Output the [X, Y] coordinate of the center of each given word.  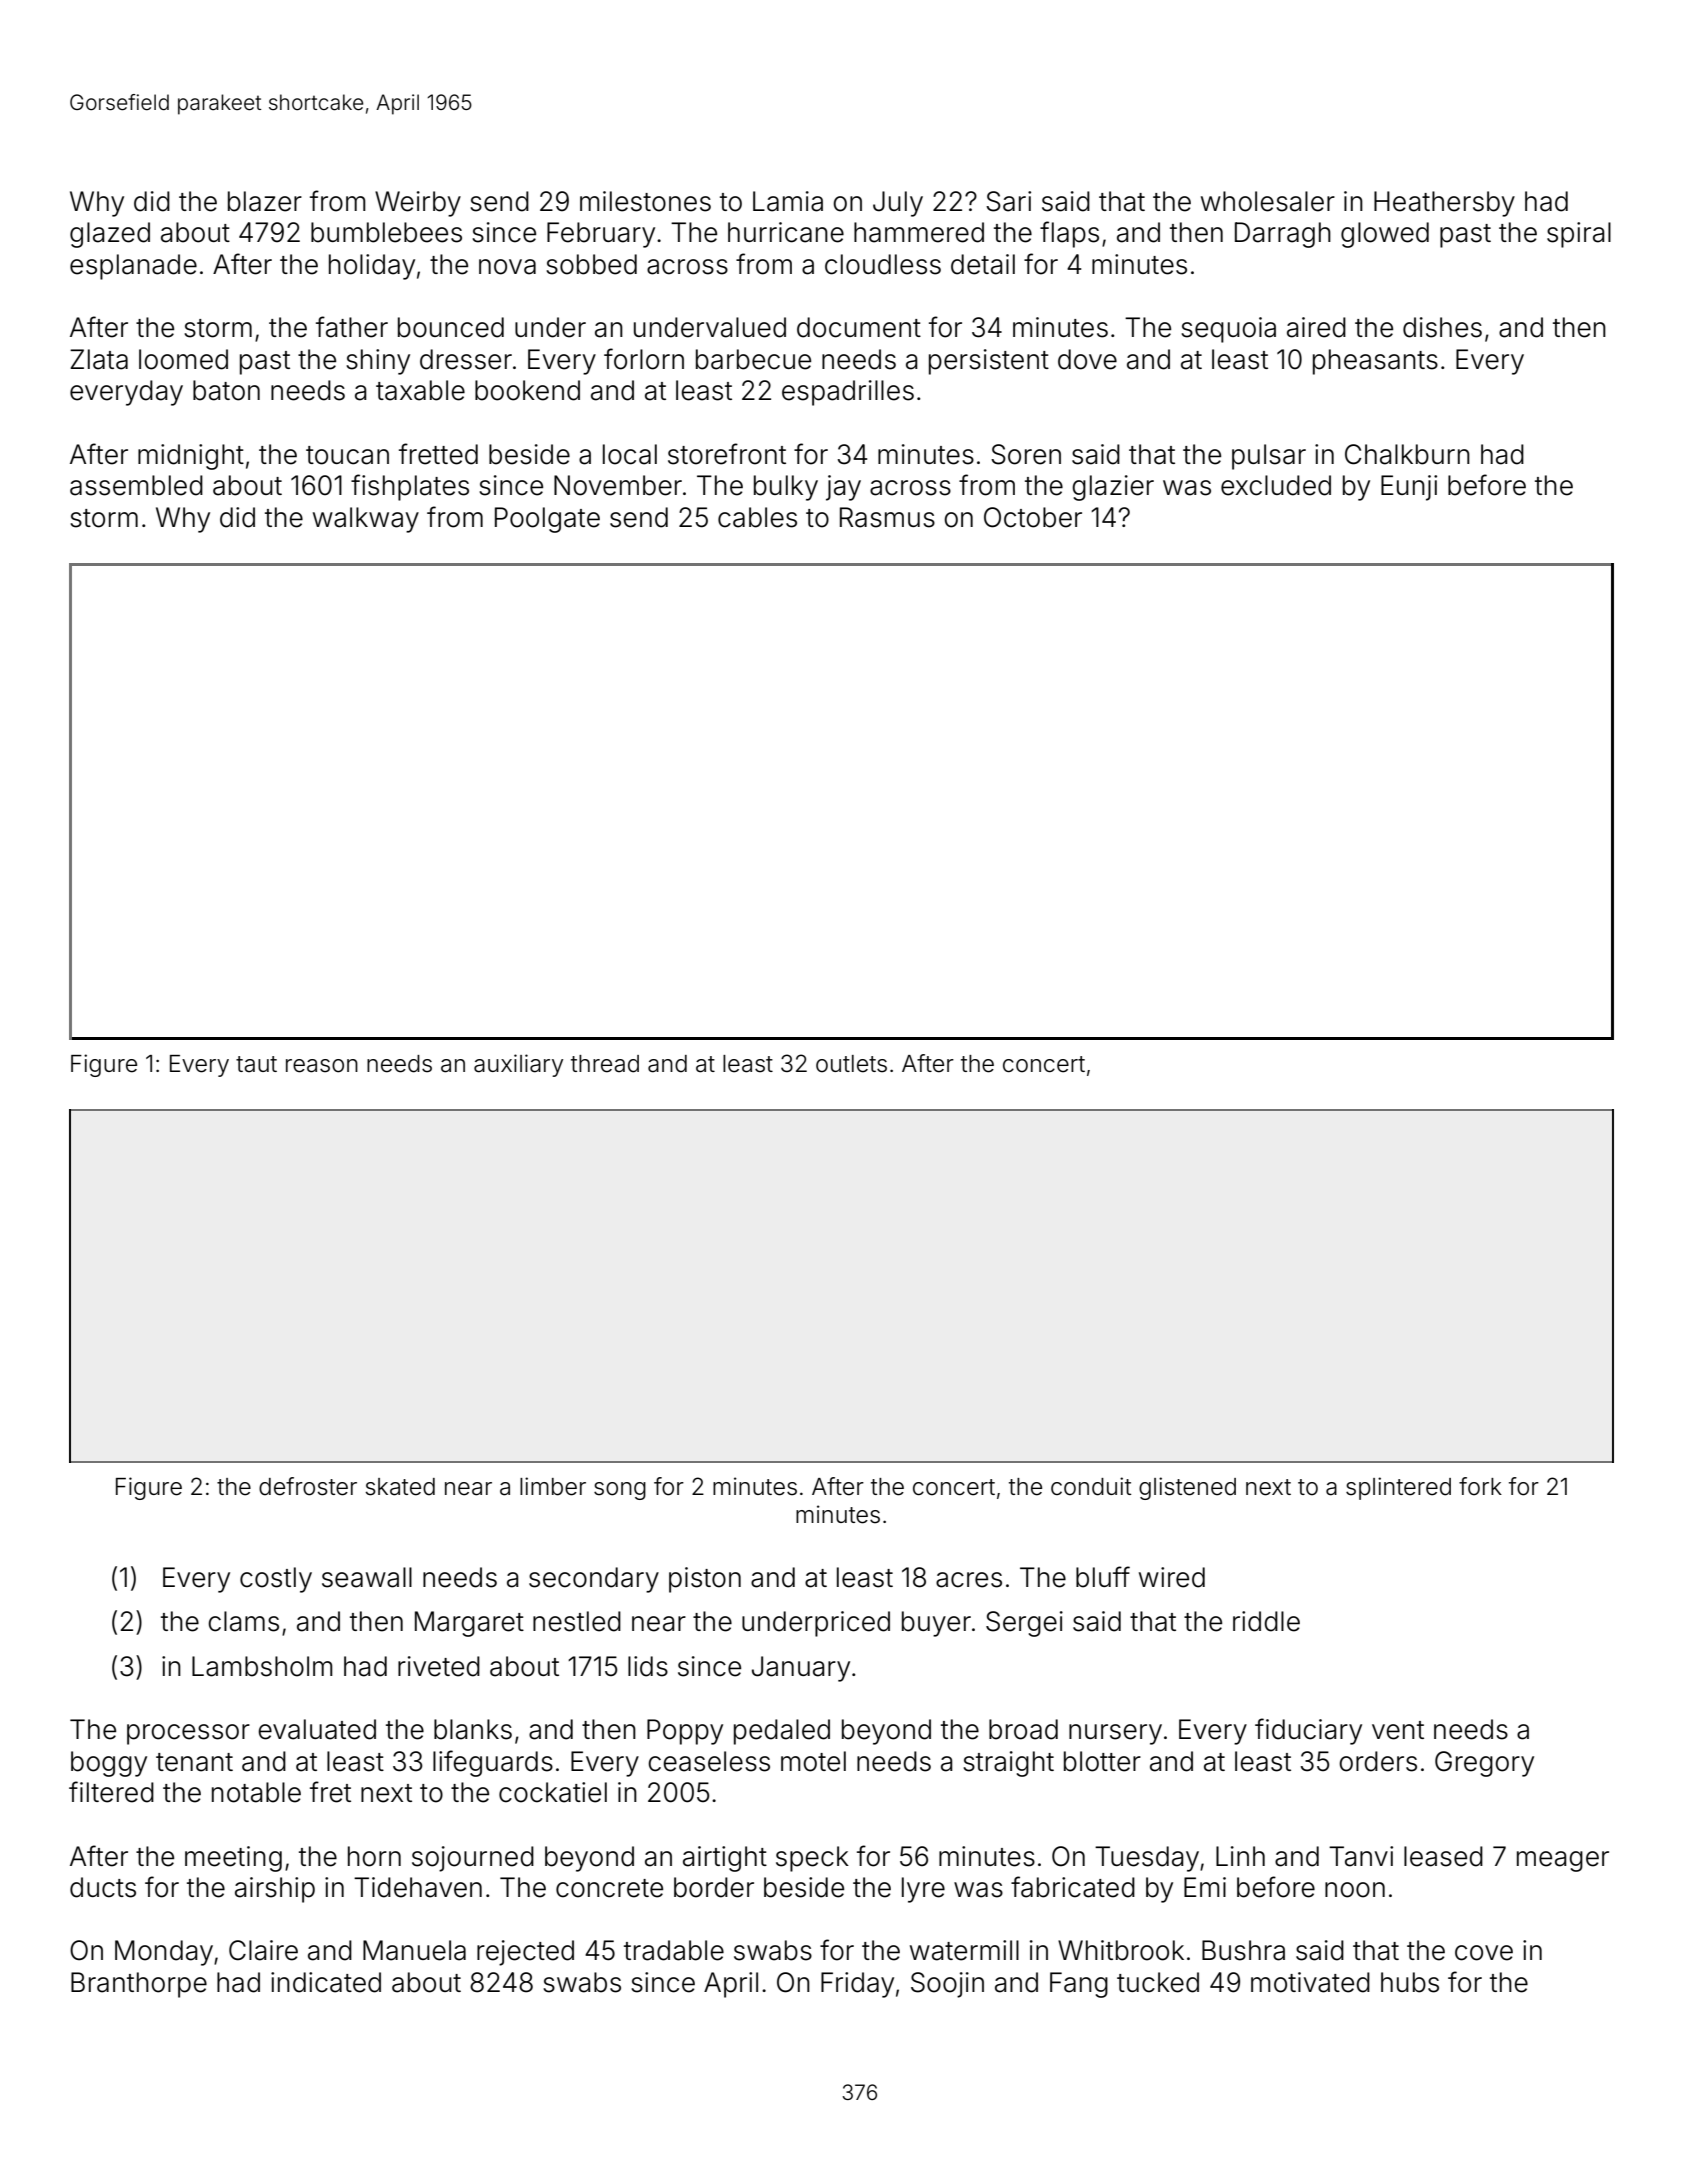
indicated [326, 1982]
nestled [577, 1621]
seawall [367, 1577]
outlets [851, 1064]
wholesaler [1268, 201]
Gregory [1484, 1764]
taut [256, 1064]
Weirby [418, 204]
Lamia [788, 201]
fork [1480, 1486]
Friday [857, 1985]
